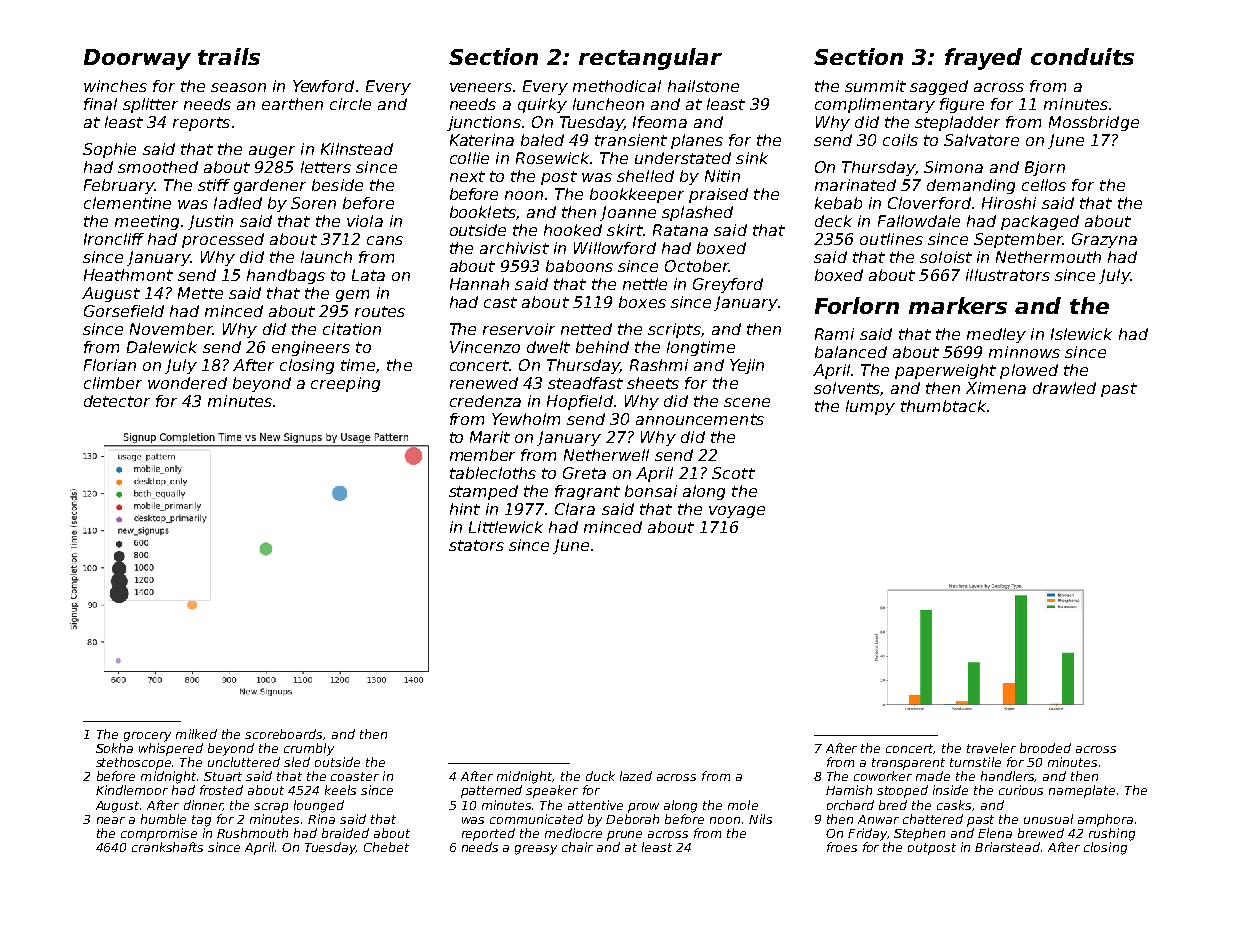 The width and height of the page is (1233, 952). Describe the element at coordinates (201, 821) in the page. I see `tag` at that location.
